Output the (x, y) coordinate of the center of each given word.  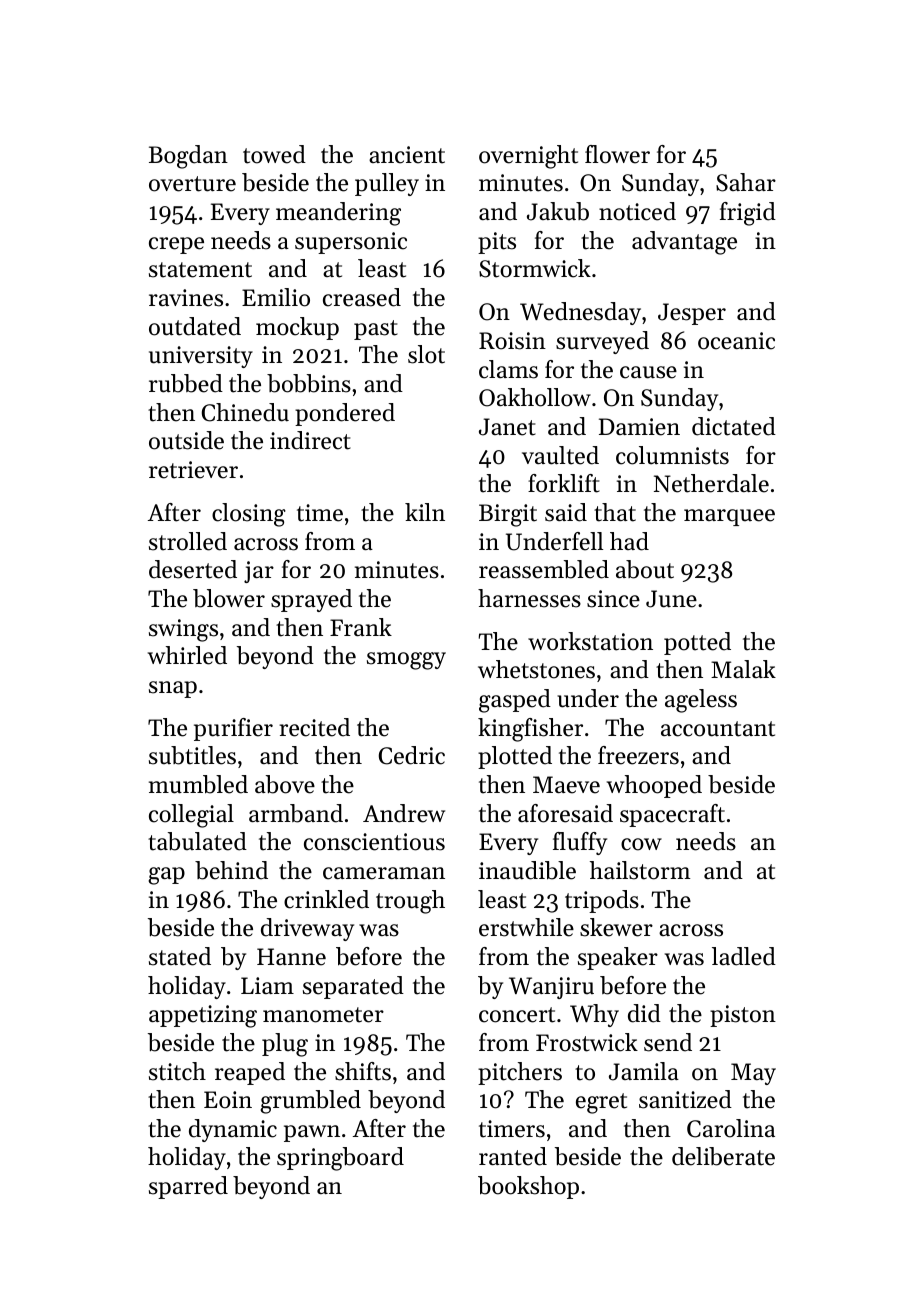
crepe (176, 245)
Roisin (512, 341)
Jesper (692, 314)
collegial (191, 816)
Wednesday (580, 313)
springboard (340, 1159)
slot (426, 354)
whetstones (536, 669)
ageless (701, 701)
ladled (744, 956)
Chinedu (245, 412)
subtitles (192, 755)
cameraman (384, 873)
